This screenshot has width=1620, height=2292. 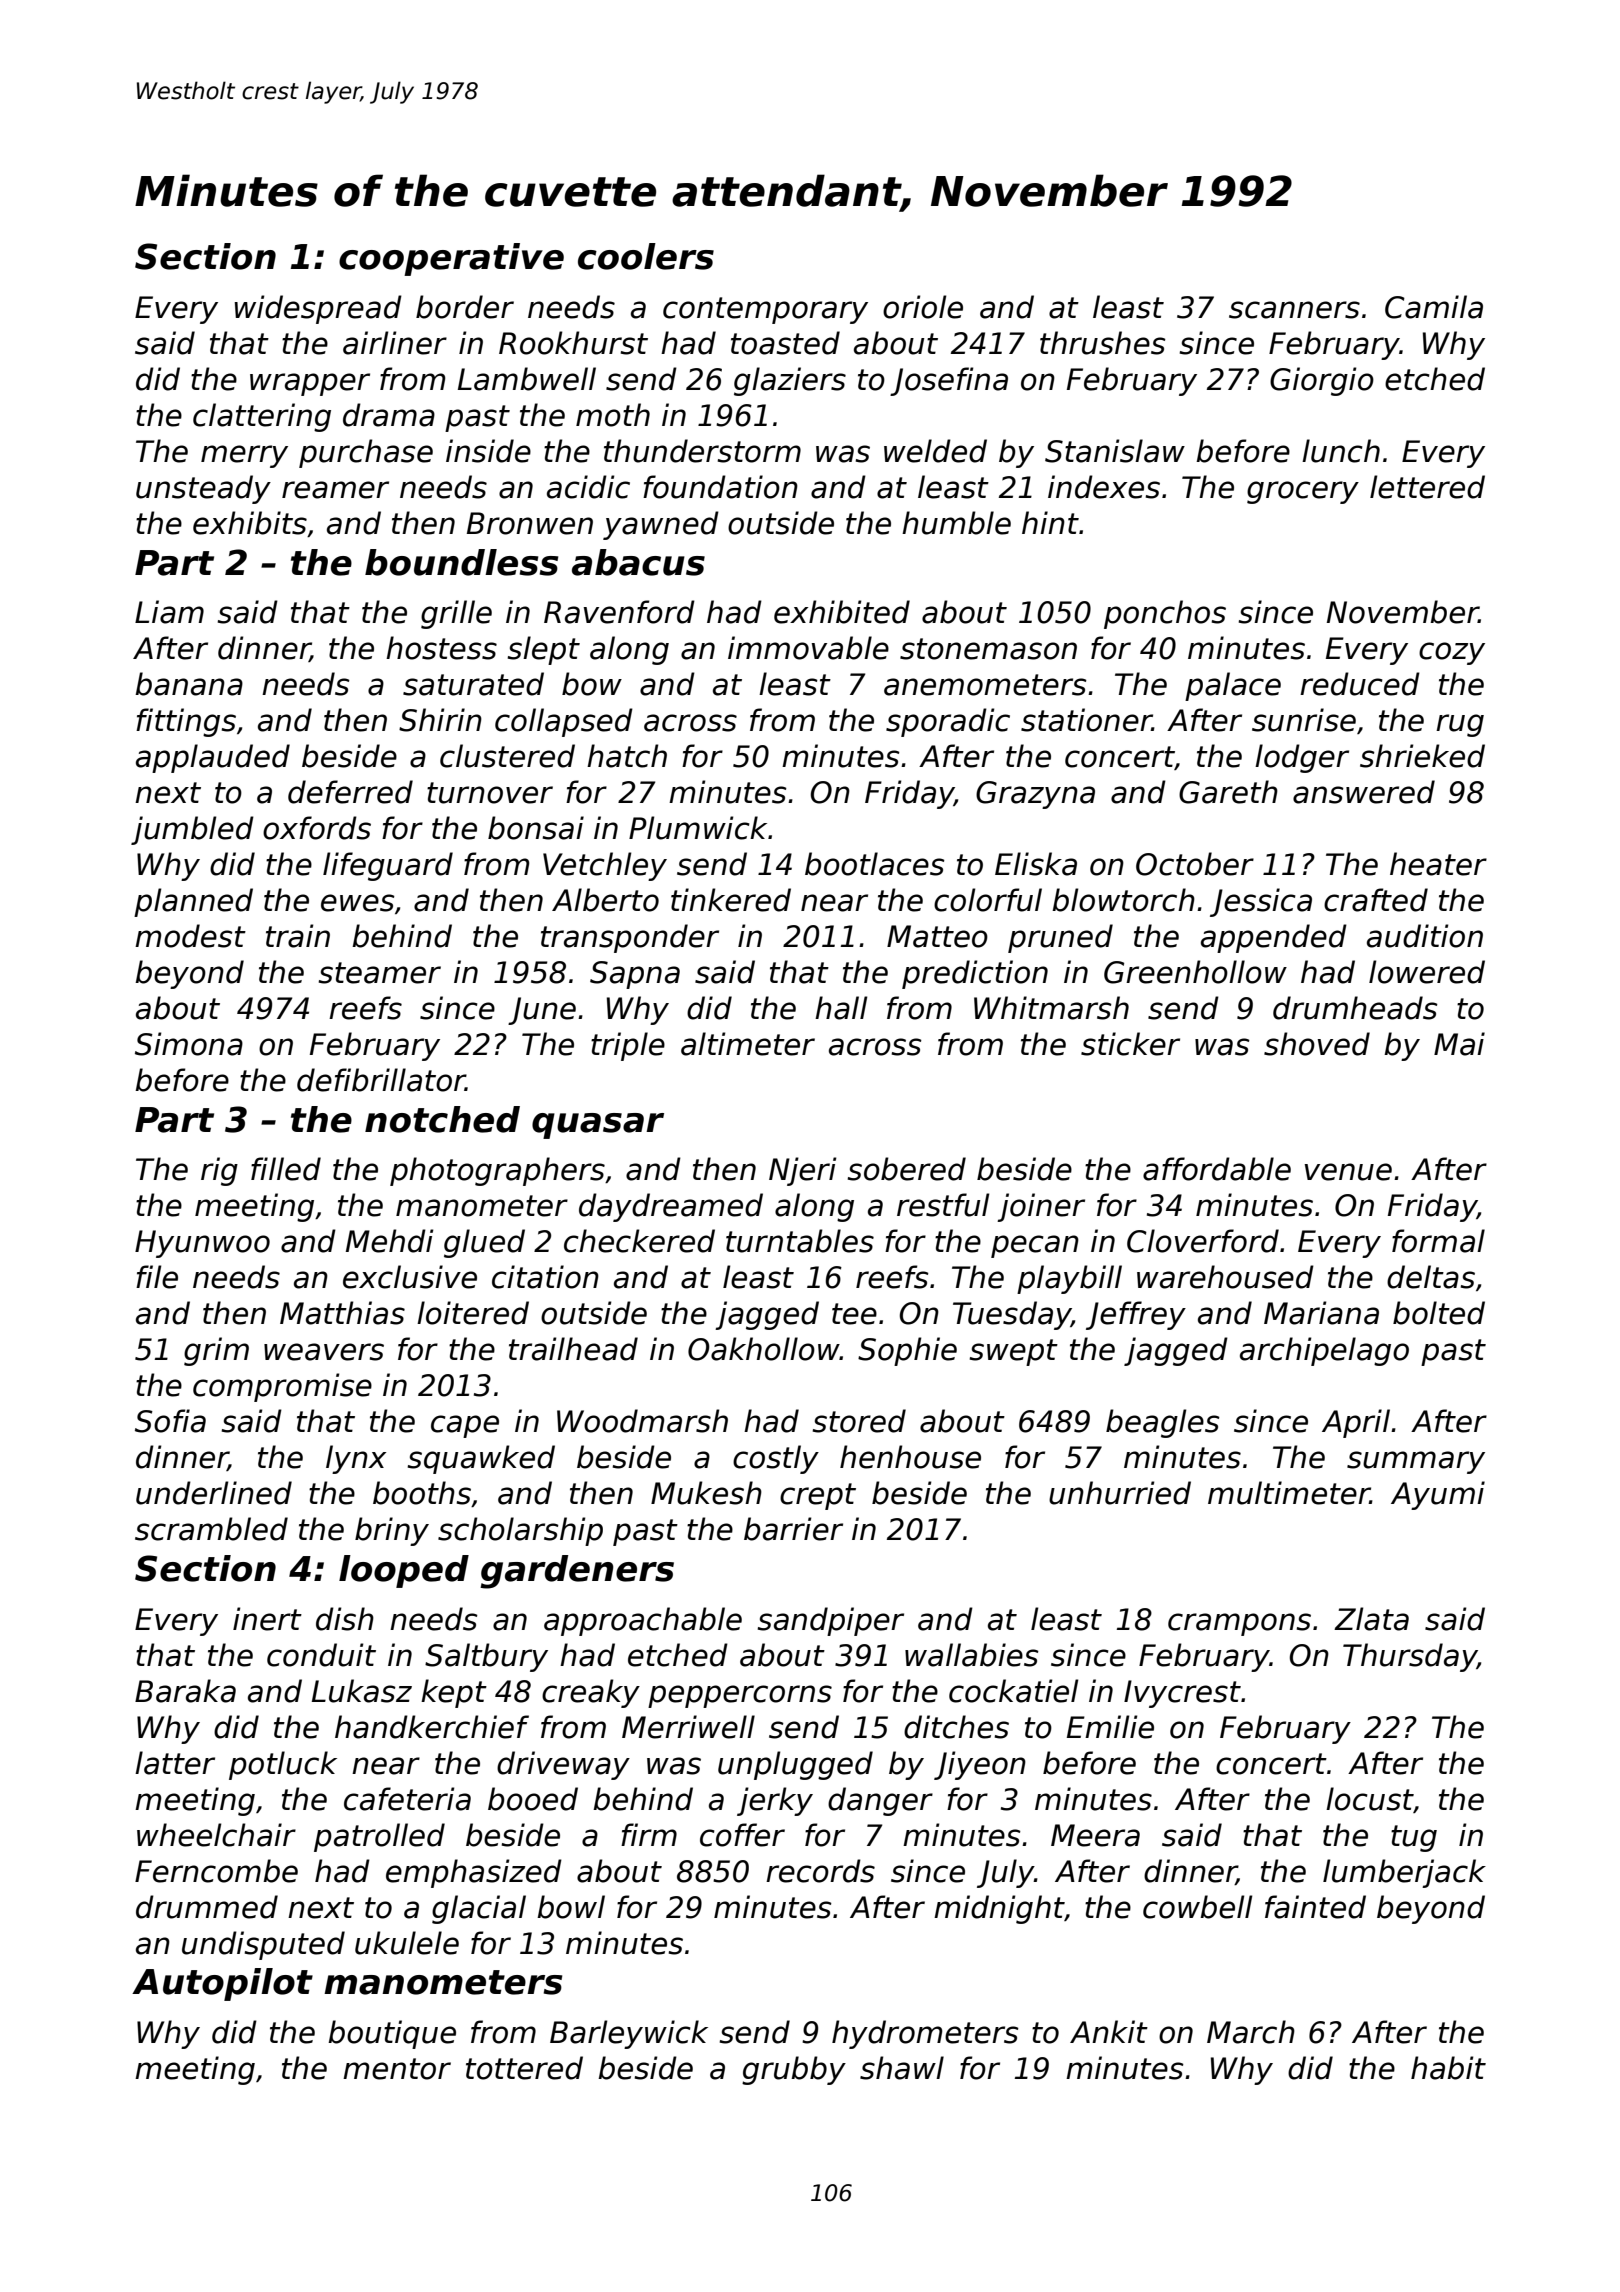 What do you see at coordinates (1103, 343) in the screenshot?
I see `thrushes` at bounding box center [1103, 343].
